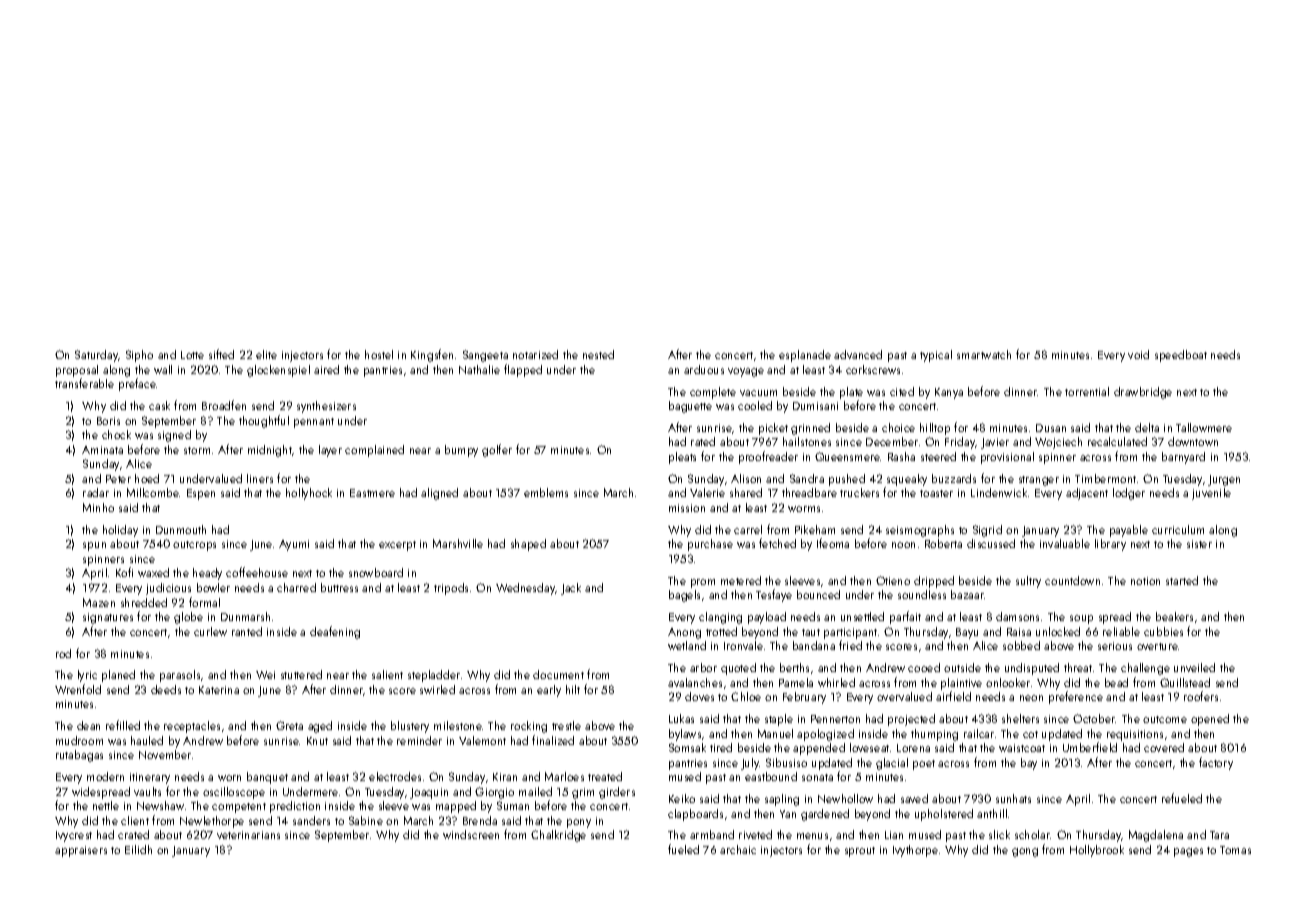 The image size is (1308, 924). Describe the element at coordinates (935, 429) in the page. I see `hilltop` at that location.
